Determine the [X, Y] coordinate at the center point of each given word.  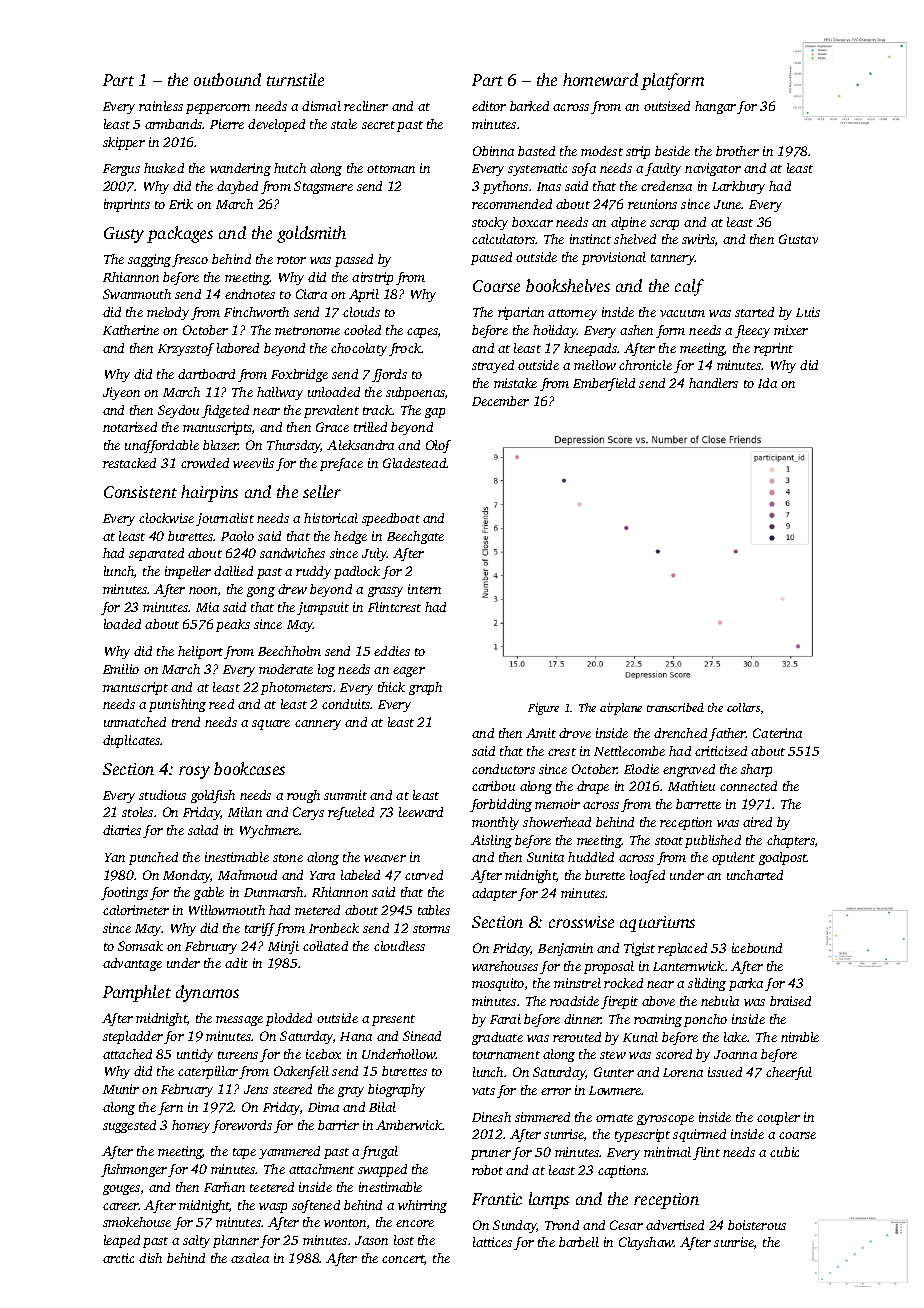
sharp [756, 770]
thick [391, 687]
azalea [250, 1258]
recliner [366, 106]
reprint [773, 349]
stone [288, 858]
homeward [600, 79]
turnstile [295, 79]
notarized [130, 427]
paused [491, 258]
